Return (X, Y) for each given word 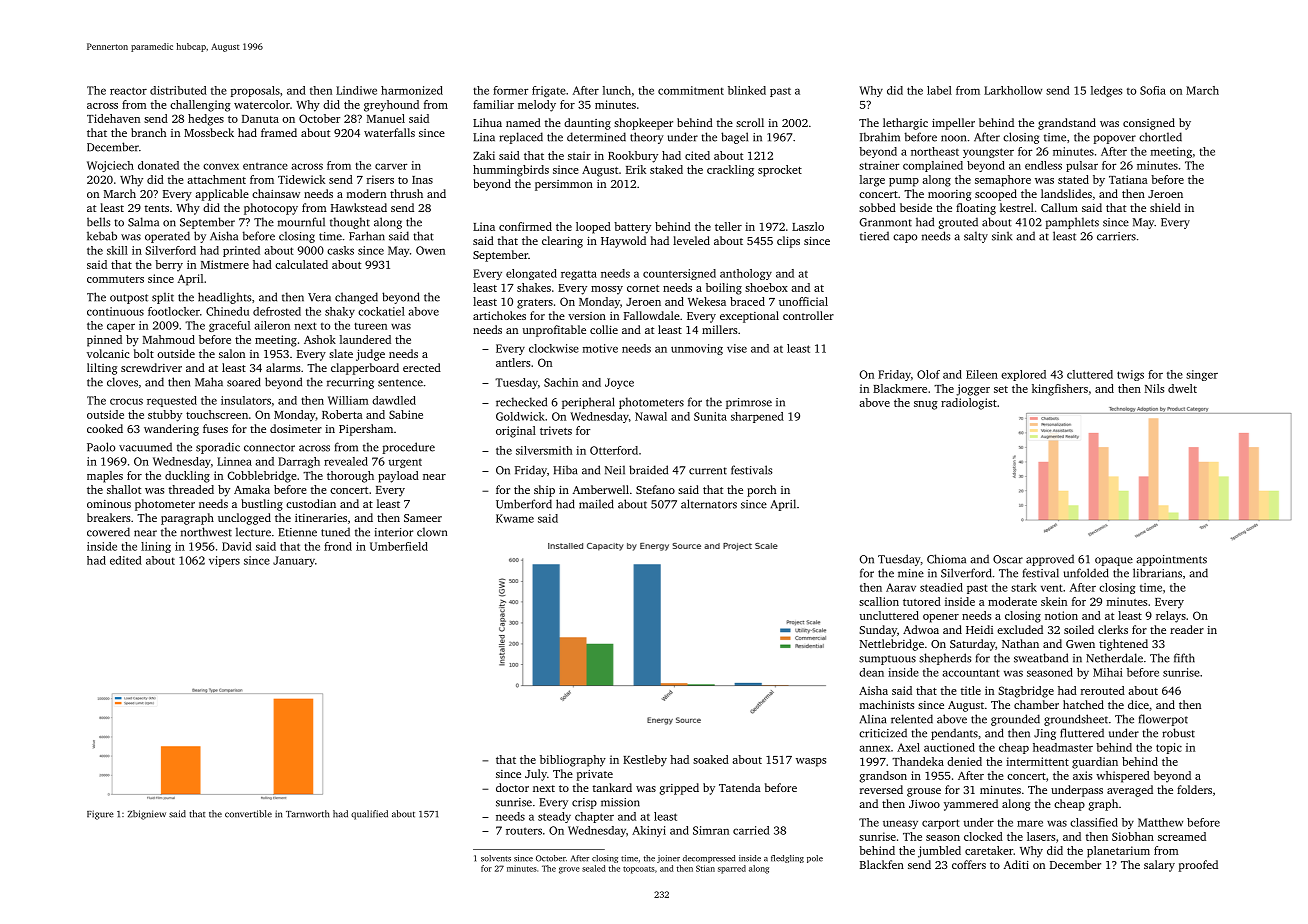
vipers (224, 561)
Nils (1154, 388)
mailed (596, 504)
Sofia (1153, 90)
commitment (691, 90)
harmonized (412, 90)
